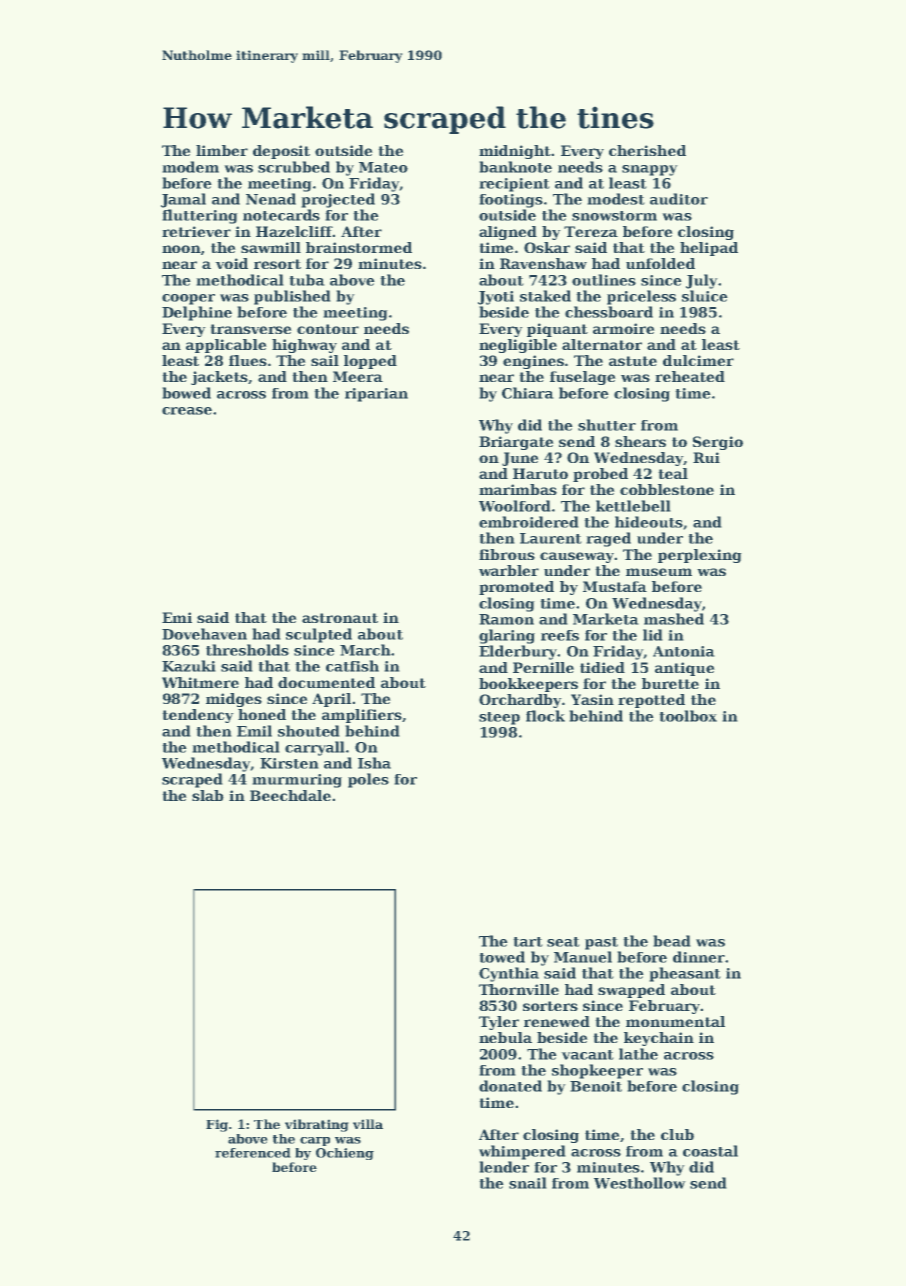  Describe the element at coordinates (368, 780) in the document. I see `poles` at that location.
